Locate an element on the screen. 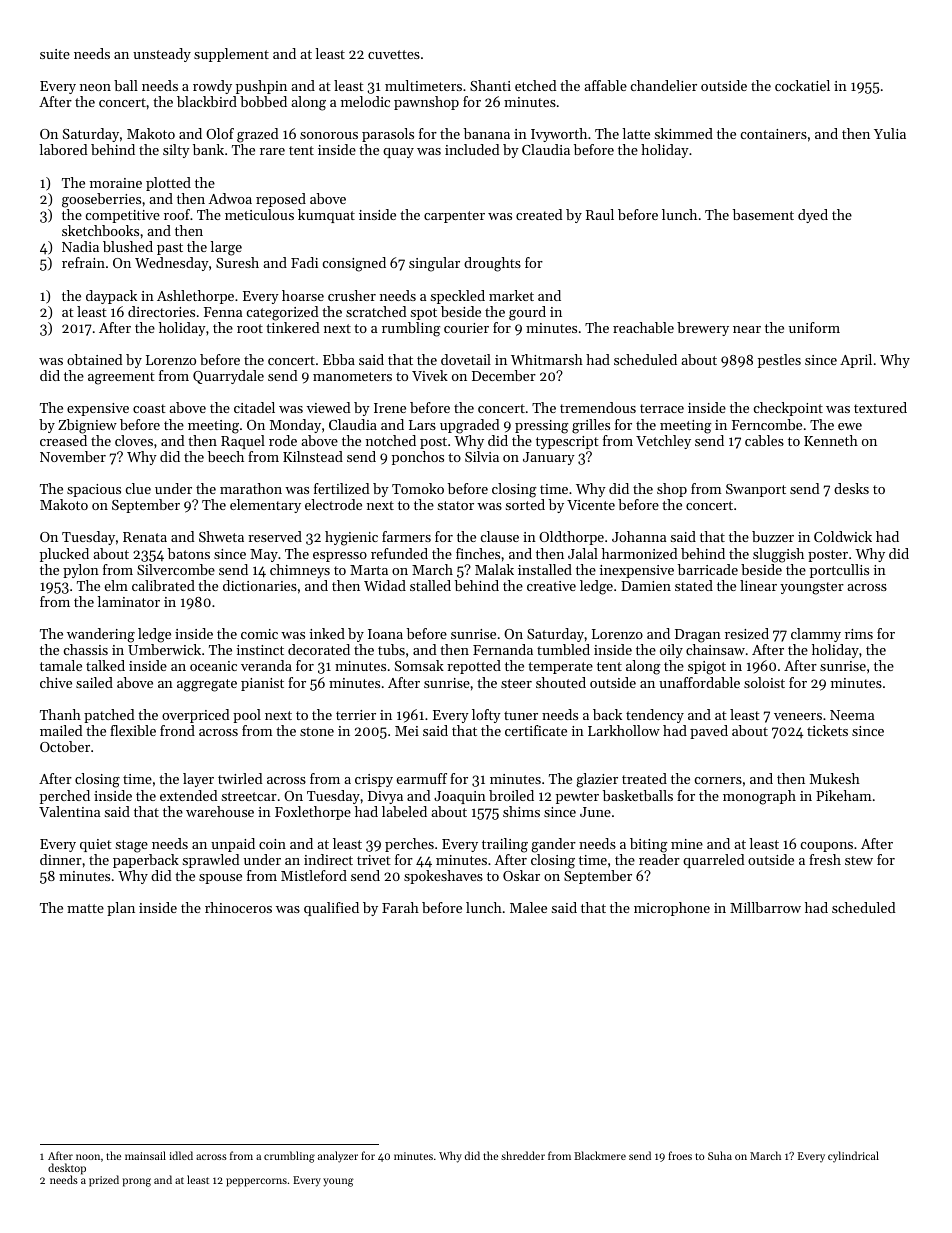 This screenshot has width=952, height=1233. pool is located at coordinates (247, 716).
